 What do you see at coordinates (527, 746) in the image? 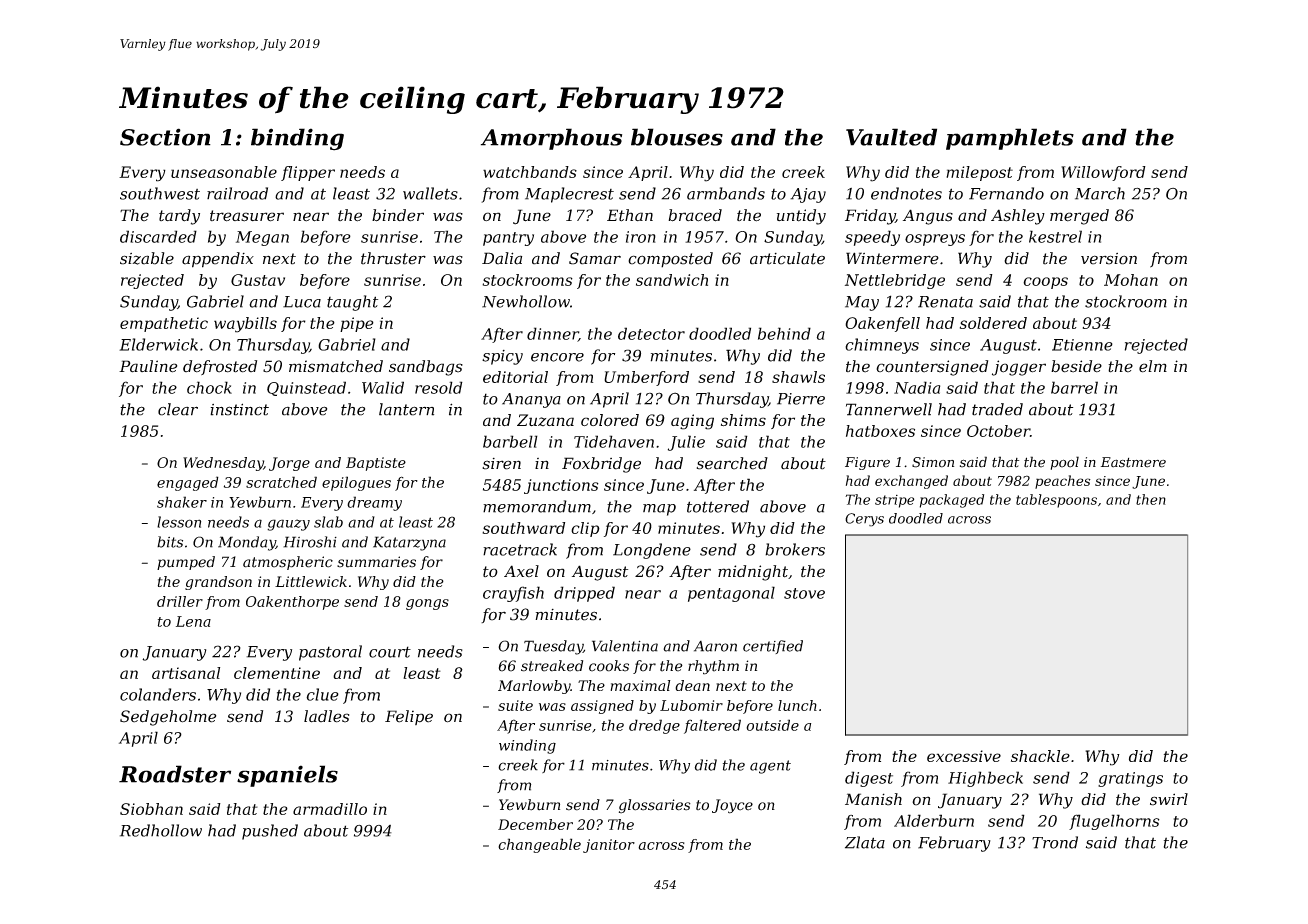
I see `winding` at bounding box center [527, 746].
